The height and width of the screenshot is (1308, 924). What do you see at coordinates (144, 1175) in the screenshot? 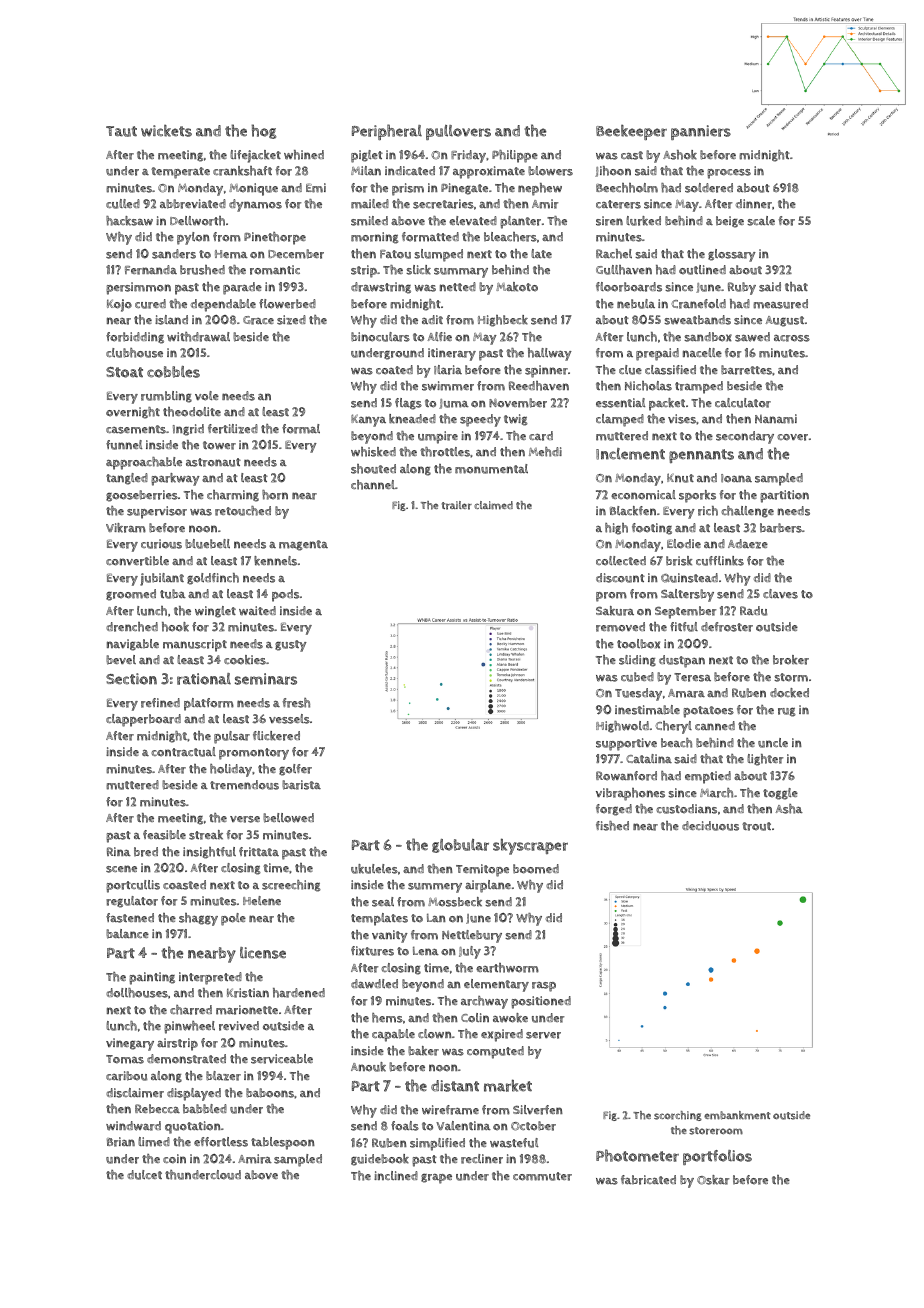
I see `dulcet` at bounding box center [144, 1175].
